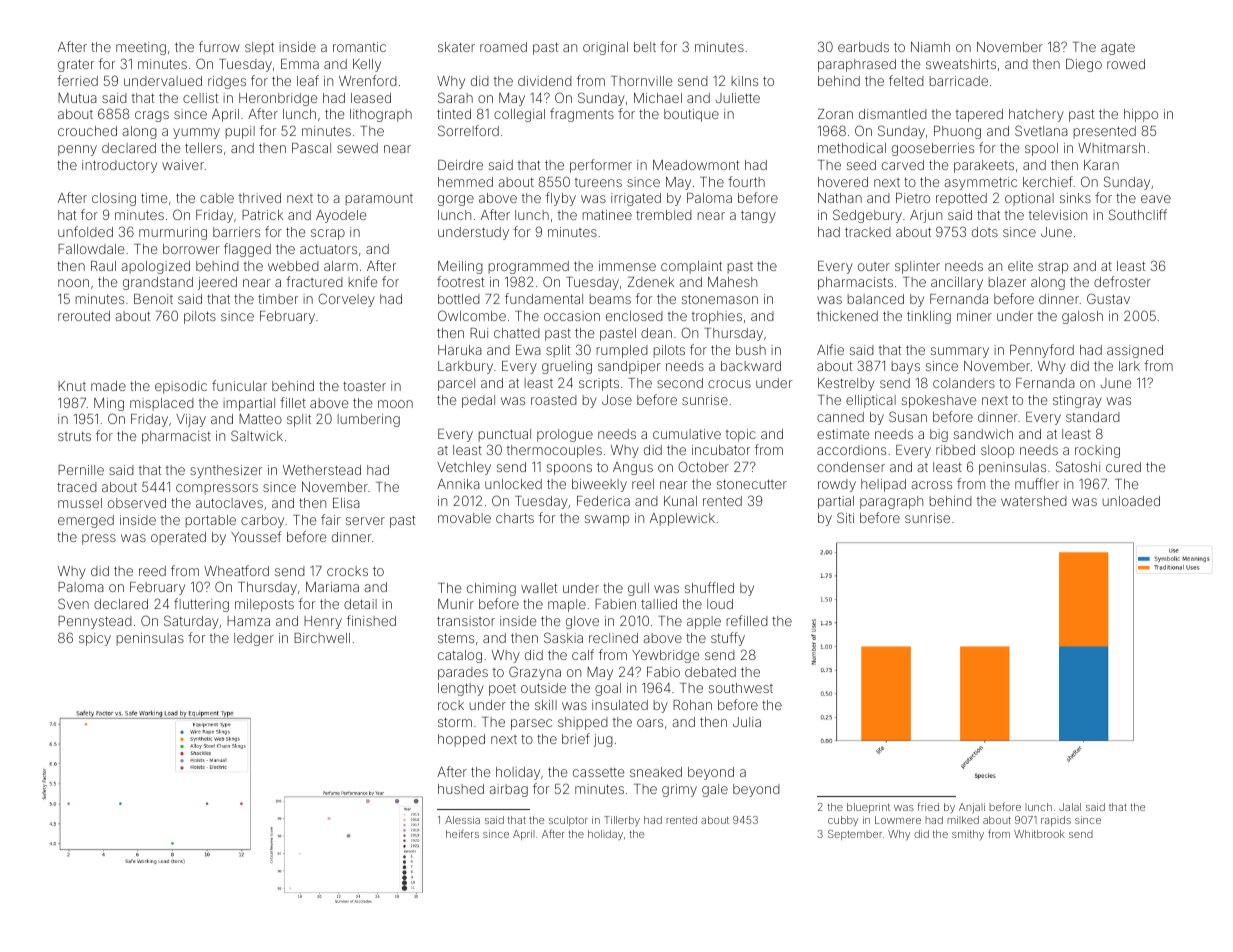  I want to click on hopped, so click(461, 740).
